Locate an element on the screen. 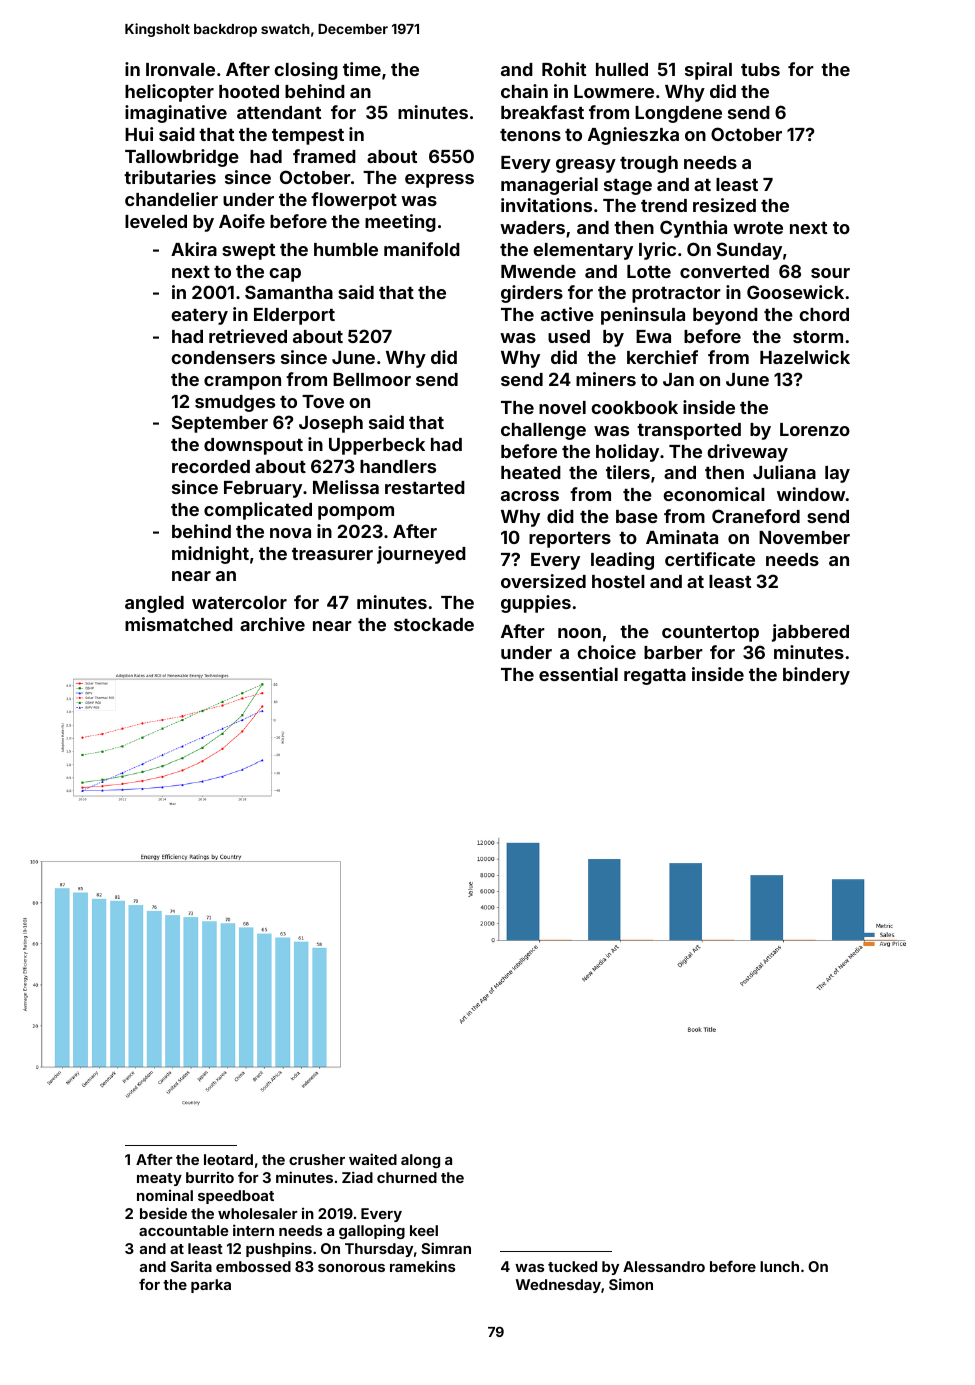 The width and height of the screenshot is (975, 1385). girders is located at coordinates (532, 294).
